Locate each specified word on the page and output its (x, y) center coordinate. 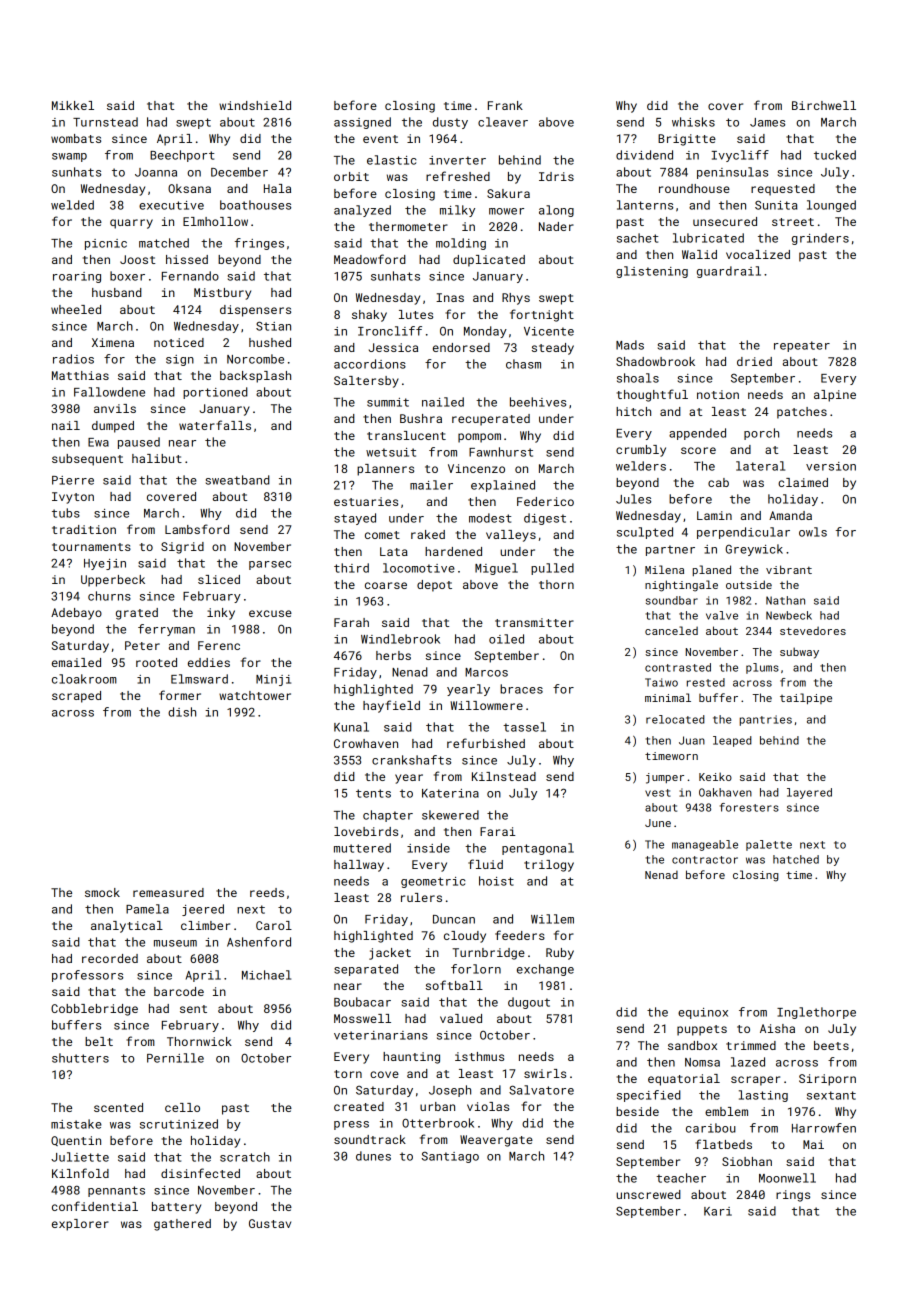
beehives (538, 402)
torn (348, 1074)
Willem (552, 919)
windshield (255, 105)
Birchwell (824, 105)
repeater (802, 346)
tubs (66, 513)
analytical (127, 927)
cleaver (503, 122)
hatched (796, 859)
